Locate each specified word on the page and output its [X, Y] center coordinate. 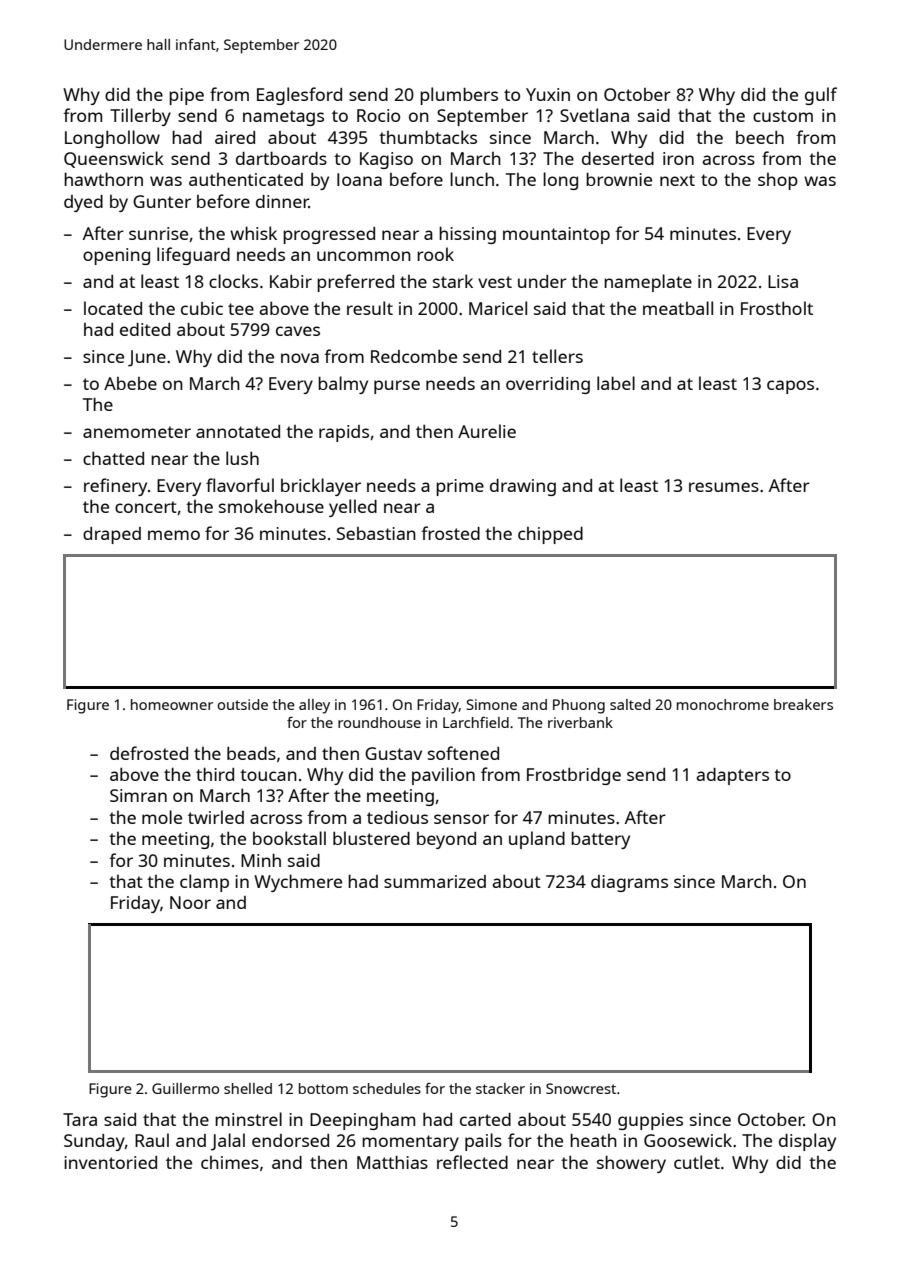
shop [778, 181]
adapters [732, 776]
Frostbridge [574, 776]
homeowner [172, 704]
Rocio [378, 115]
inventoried [110, 1162]
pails [483, 1142]
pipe [186, 96]
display [807, 1142]
